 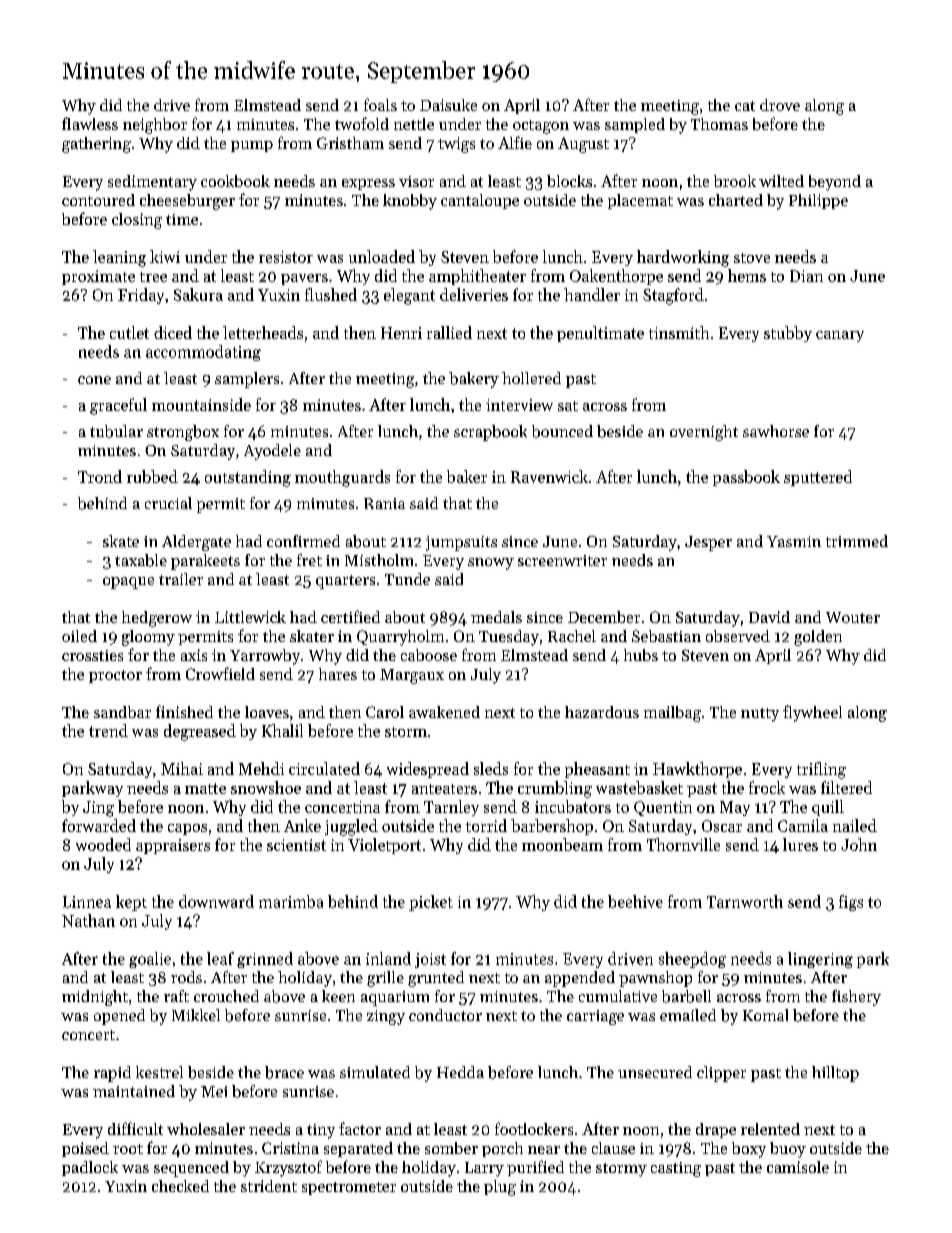 I want to click on clipper, so click(x=721, y=1074).
